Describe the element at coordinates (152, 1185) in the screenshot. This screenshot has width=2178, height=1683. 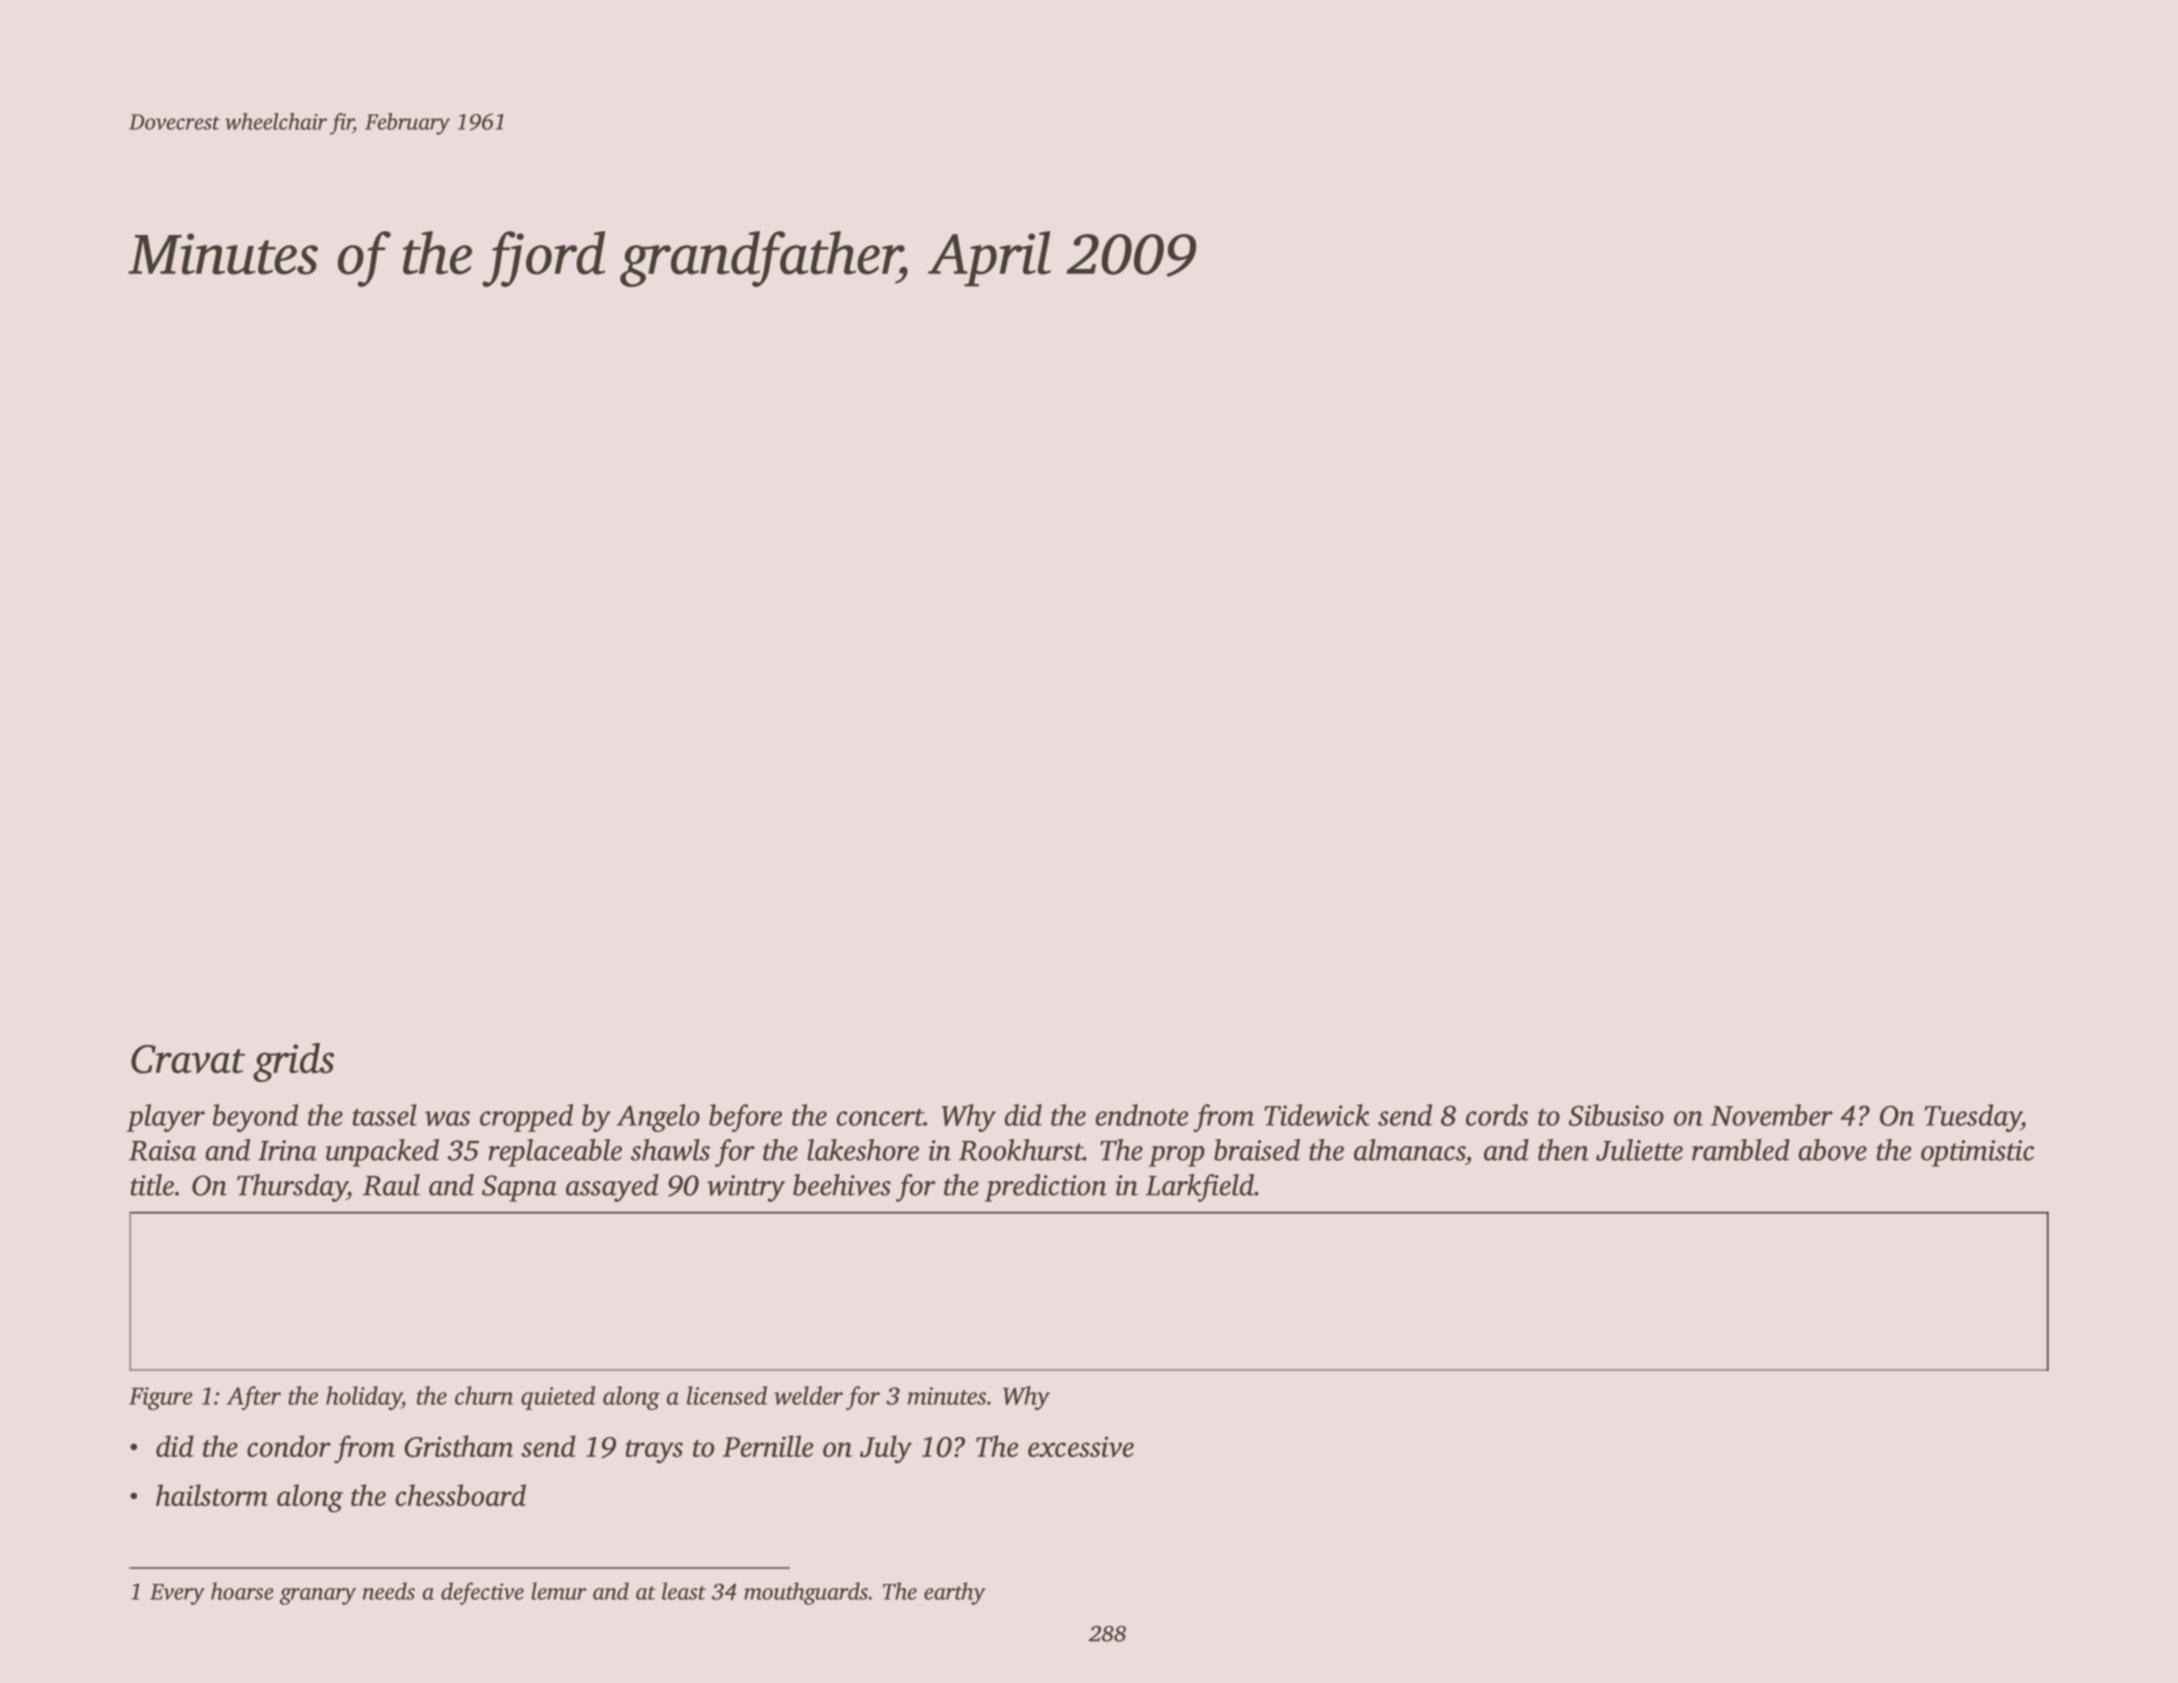
I see `title` at that location.
